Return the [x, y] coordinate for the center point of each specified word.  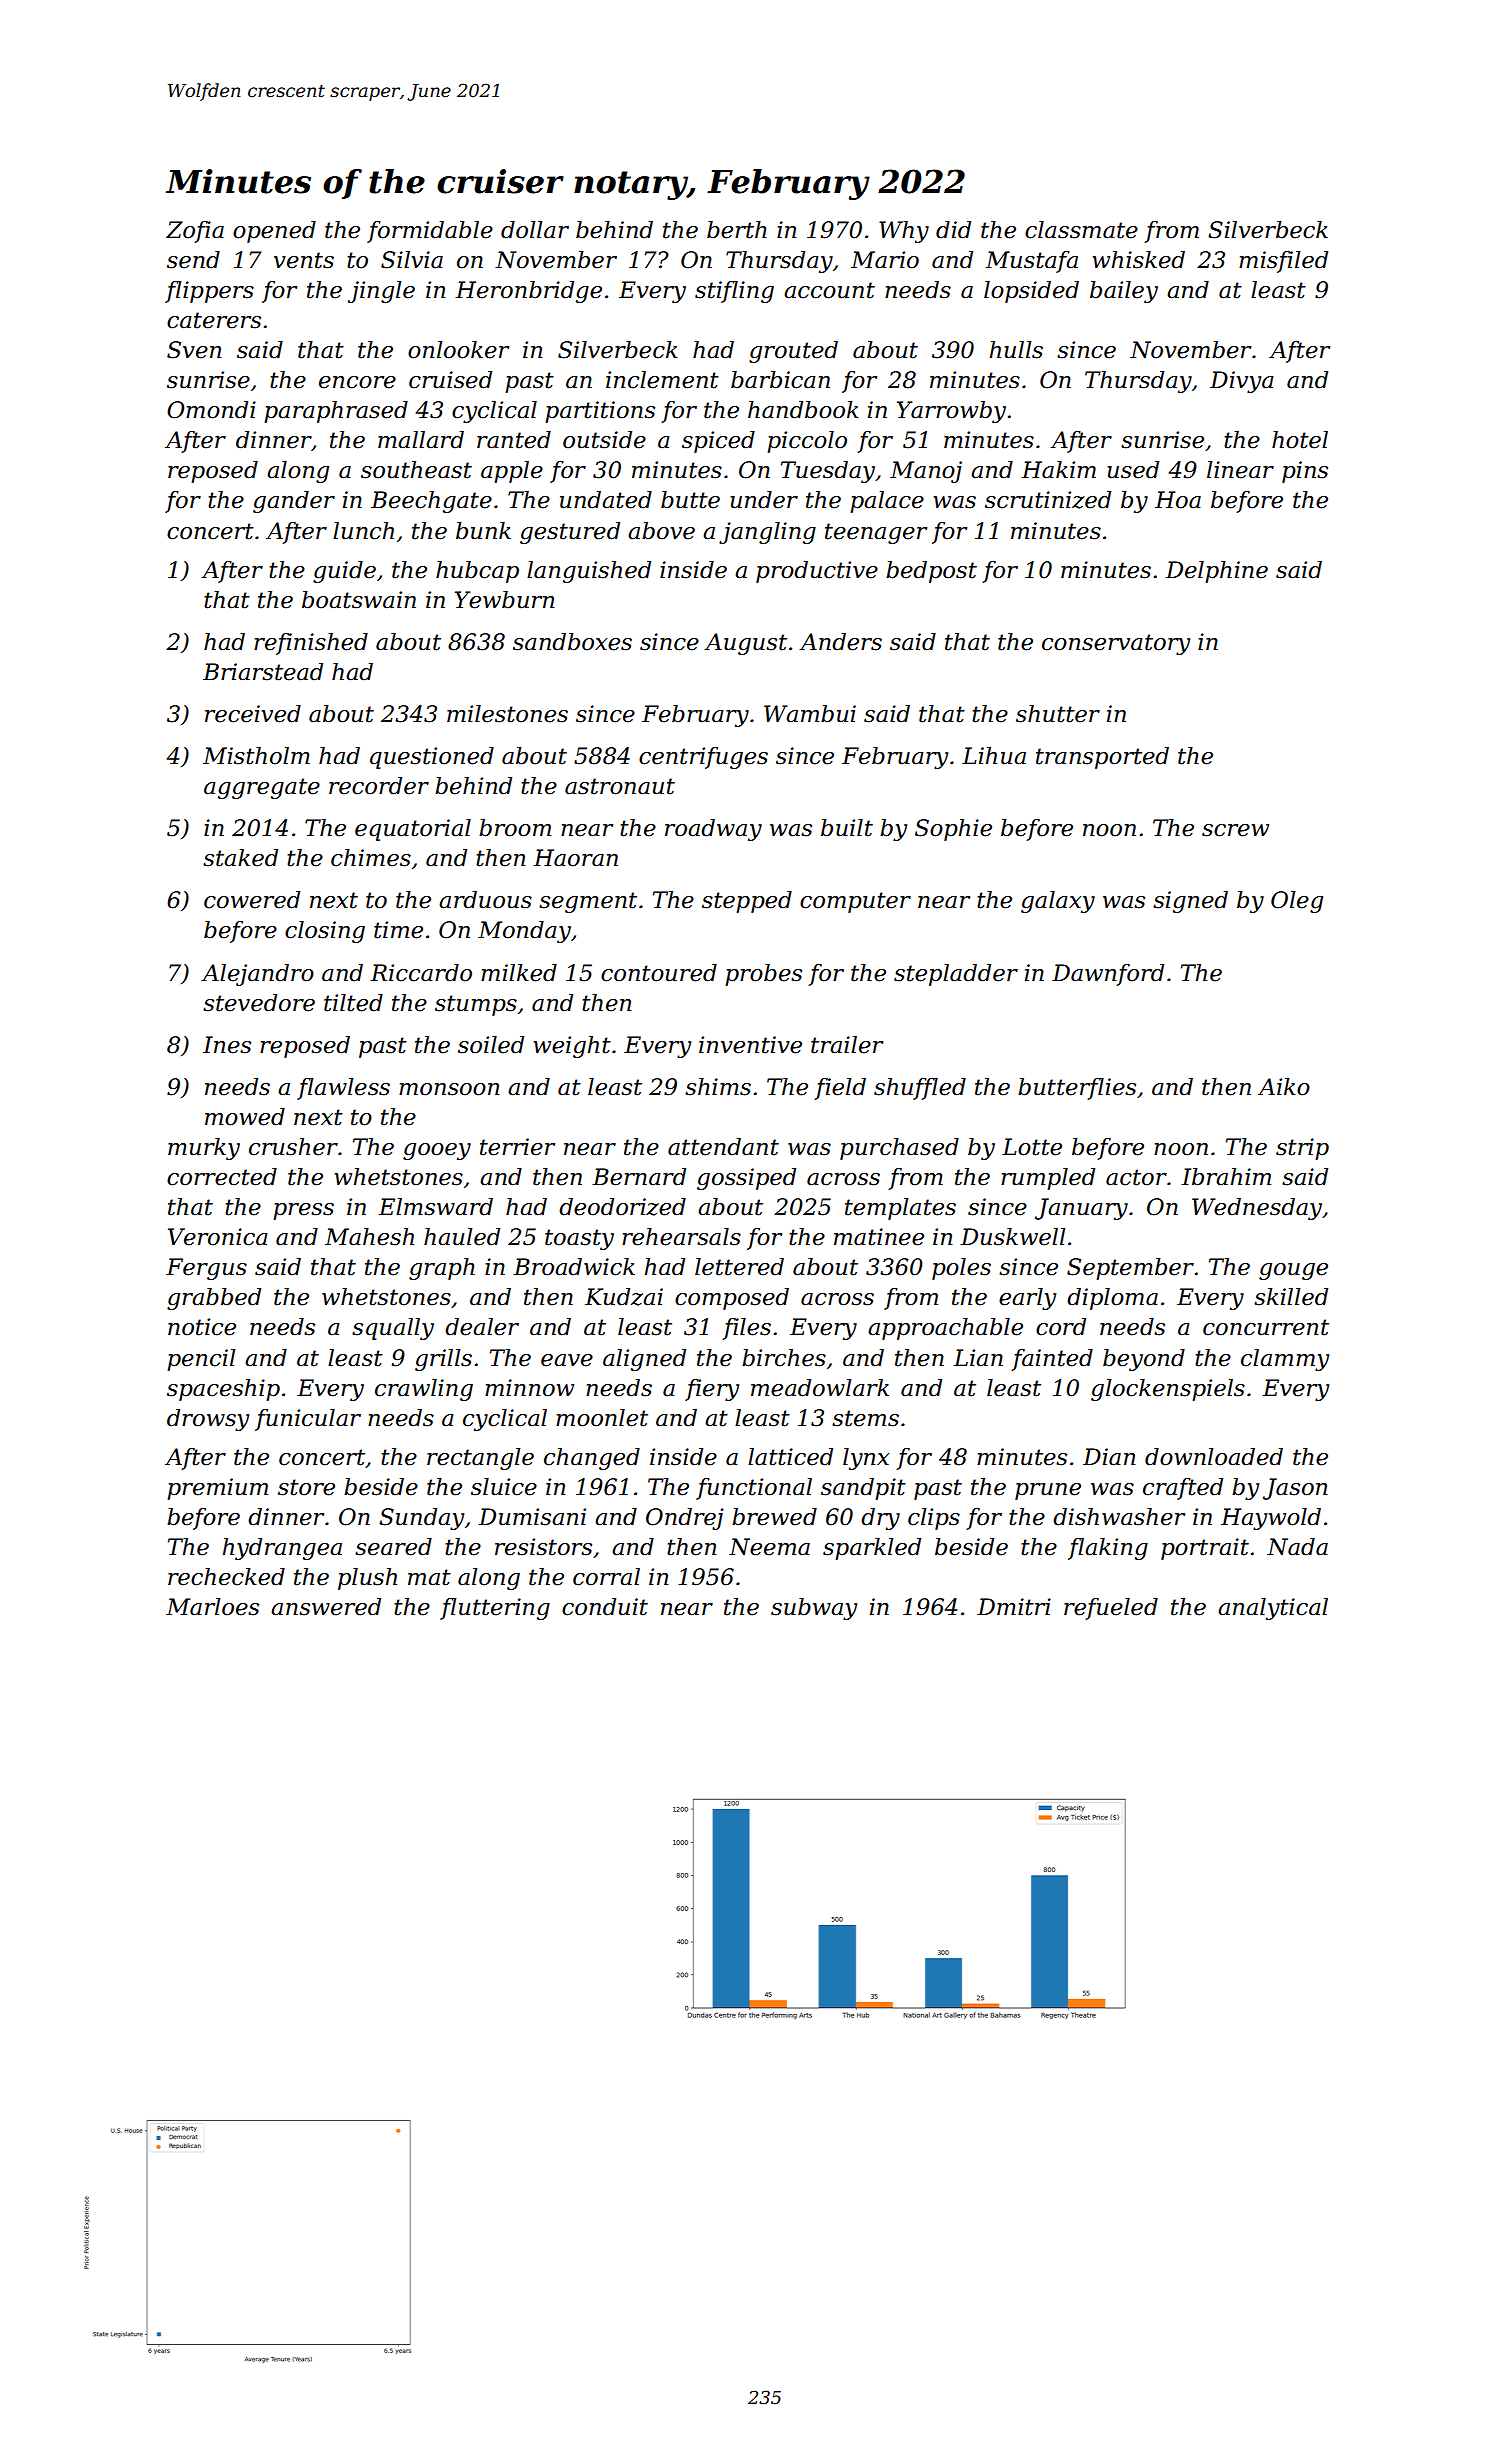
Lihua [994, 756]
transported [1102, 758]
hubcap [477, 572]
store [306, 1487]
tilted [353, 1003]
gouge [1293, 1271]
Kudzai [624, 1297]
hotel [1300, 440]
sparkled [872, 1549]
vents [304, 260]
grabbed [214, 1299]
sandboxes [572, 642]
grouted [793, 352]
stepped [747, 902]
